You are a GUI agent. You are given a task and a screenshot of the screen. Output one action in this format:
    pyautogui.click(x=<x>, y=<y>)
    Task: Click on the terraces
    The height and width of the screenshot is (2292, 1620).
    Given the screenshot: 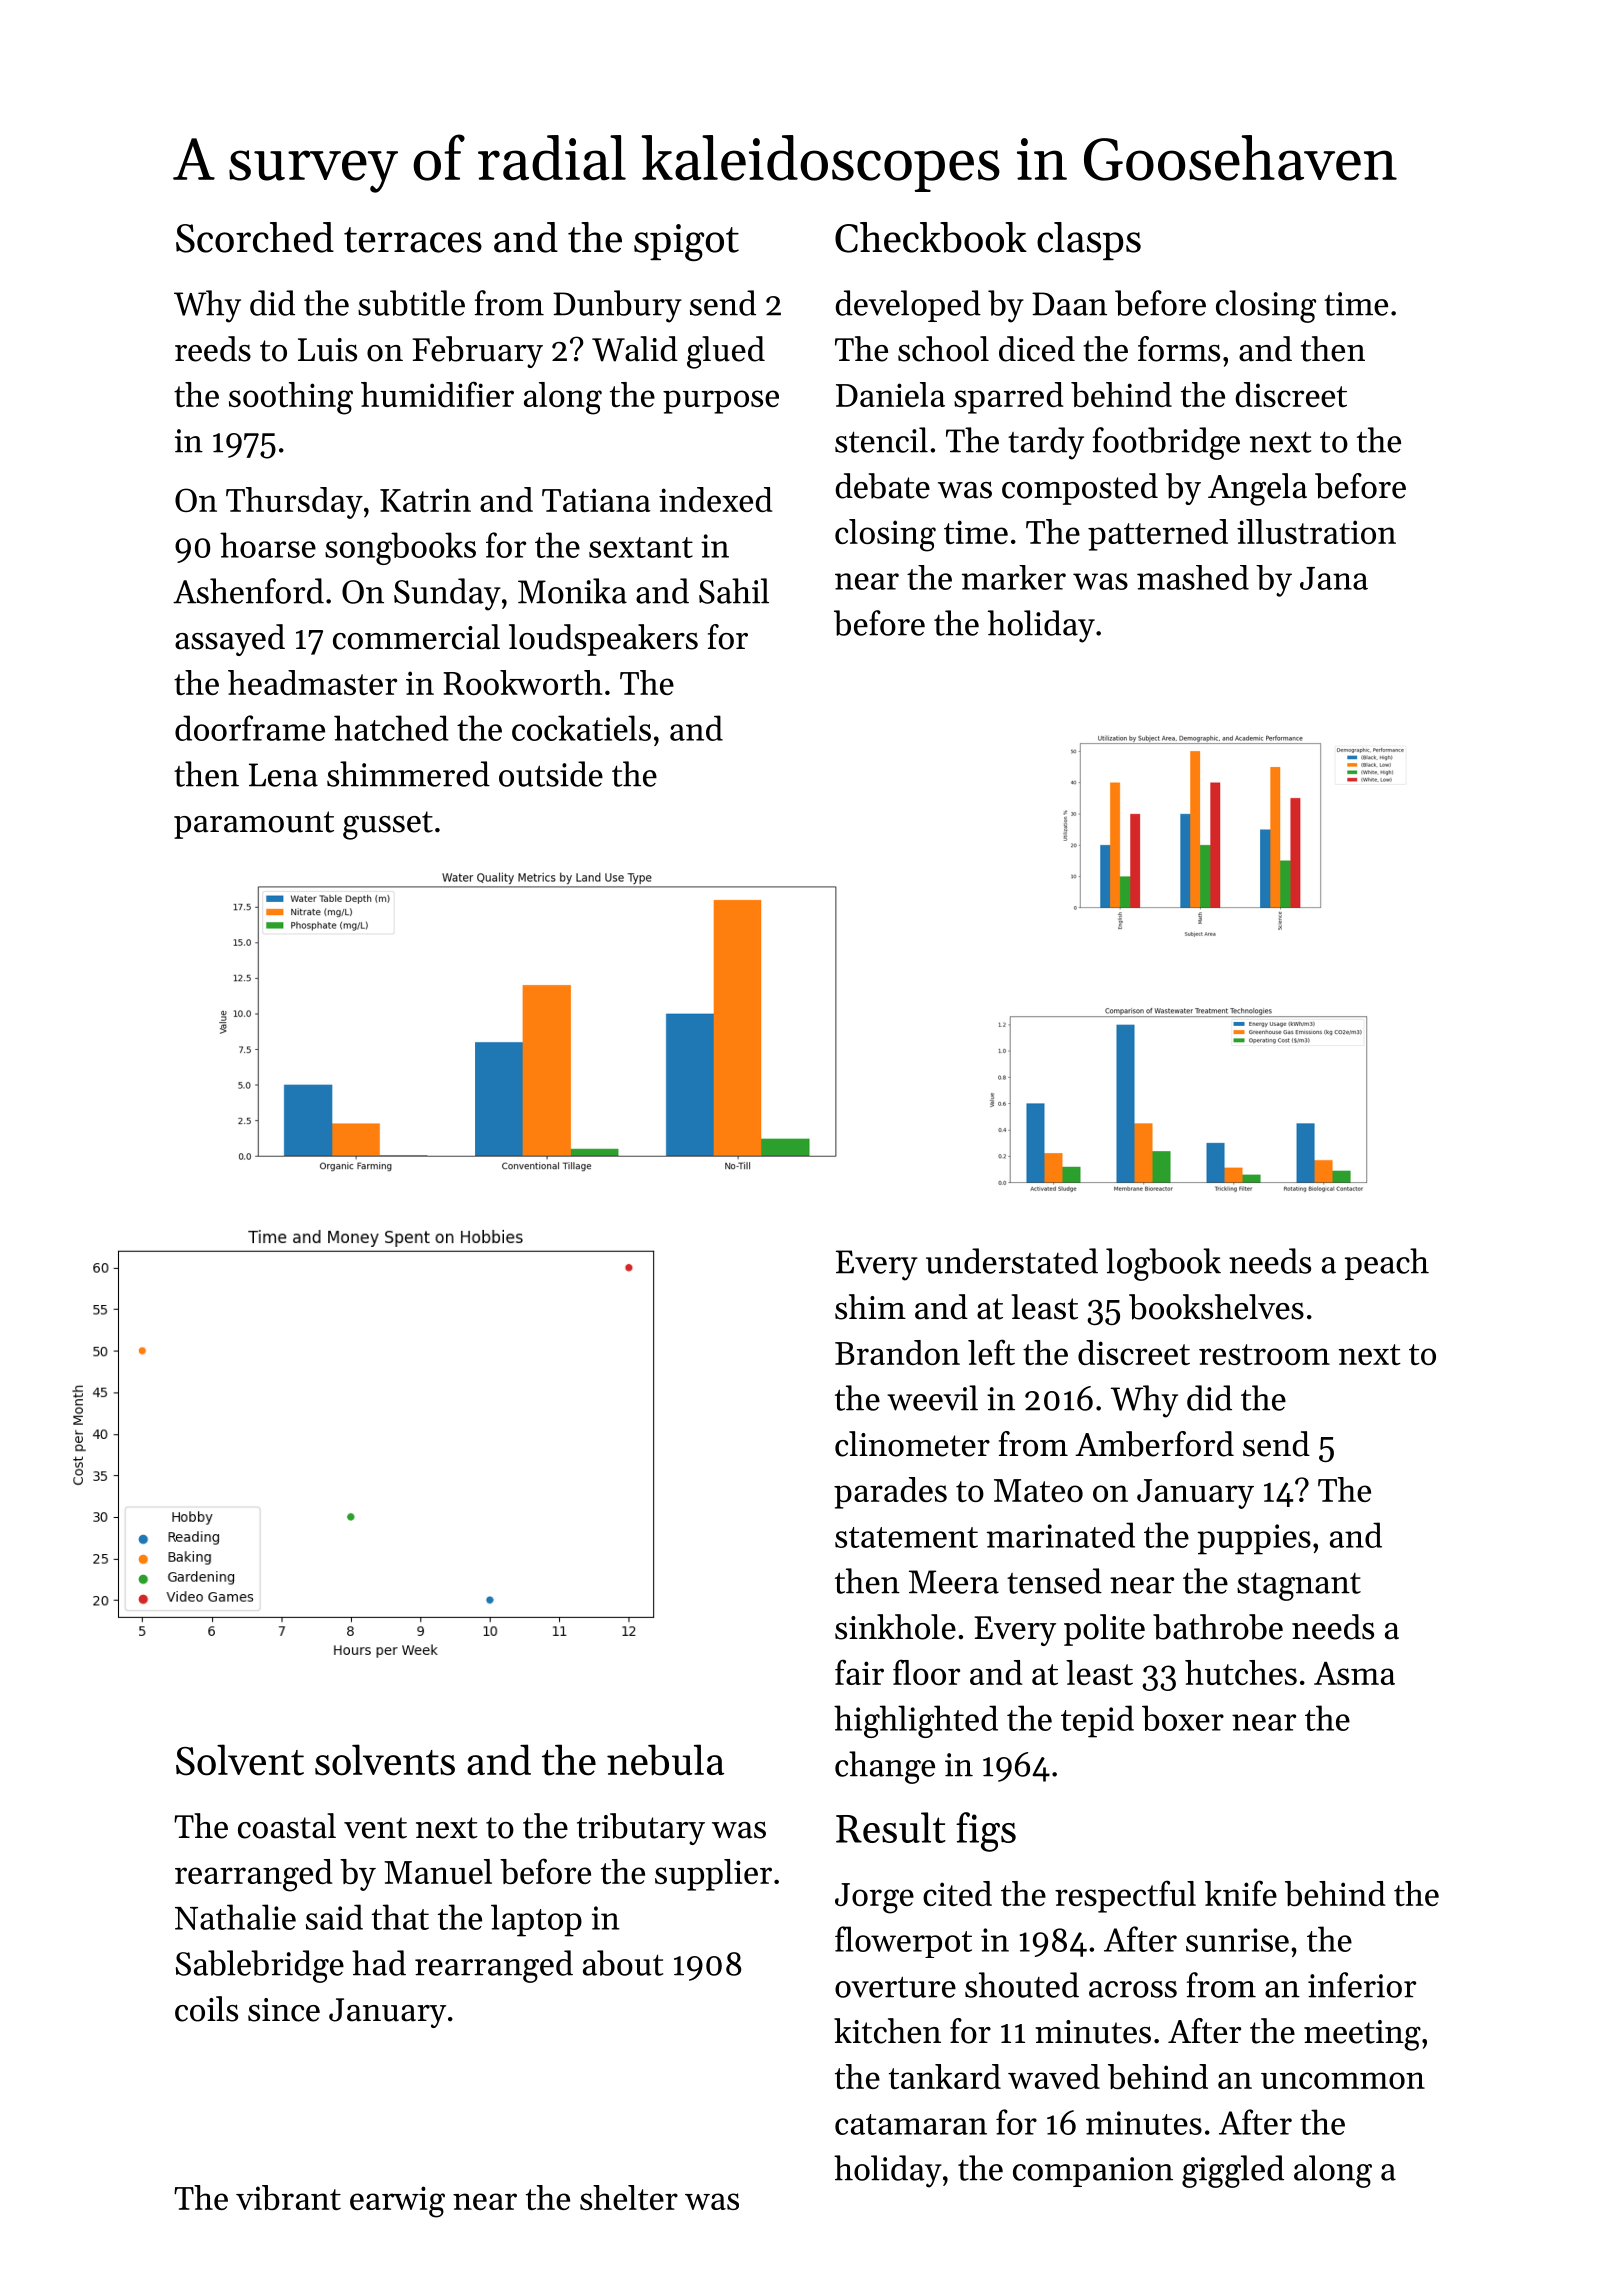 What is the action you would take?
    pyautogui.click(x=413, y=240)
